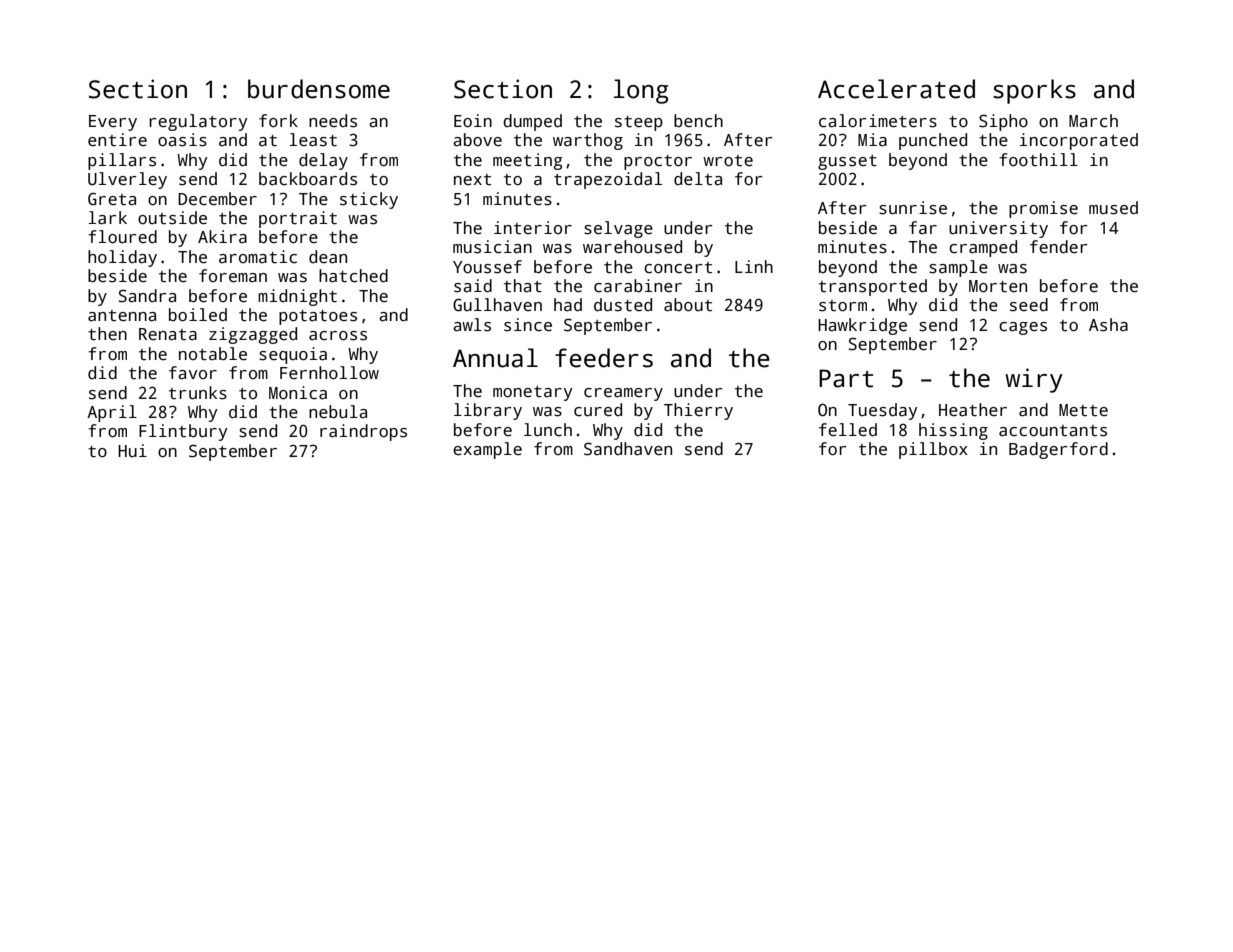 Image resolution: width=1233 pixels, height=952 pixels. What do you see at coordinates (122, 237) in the page?
I see `floured` at bounding box center [122, 237].
